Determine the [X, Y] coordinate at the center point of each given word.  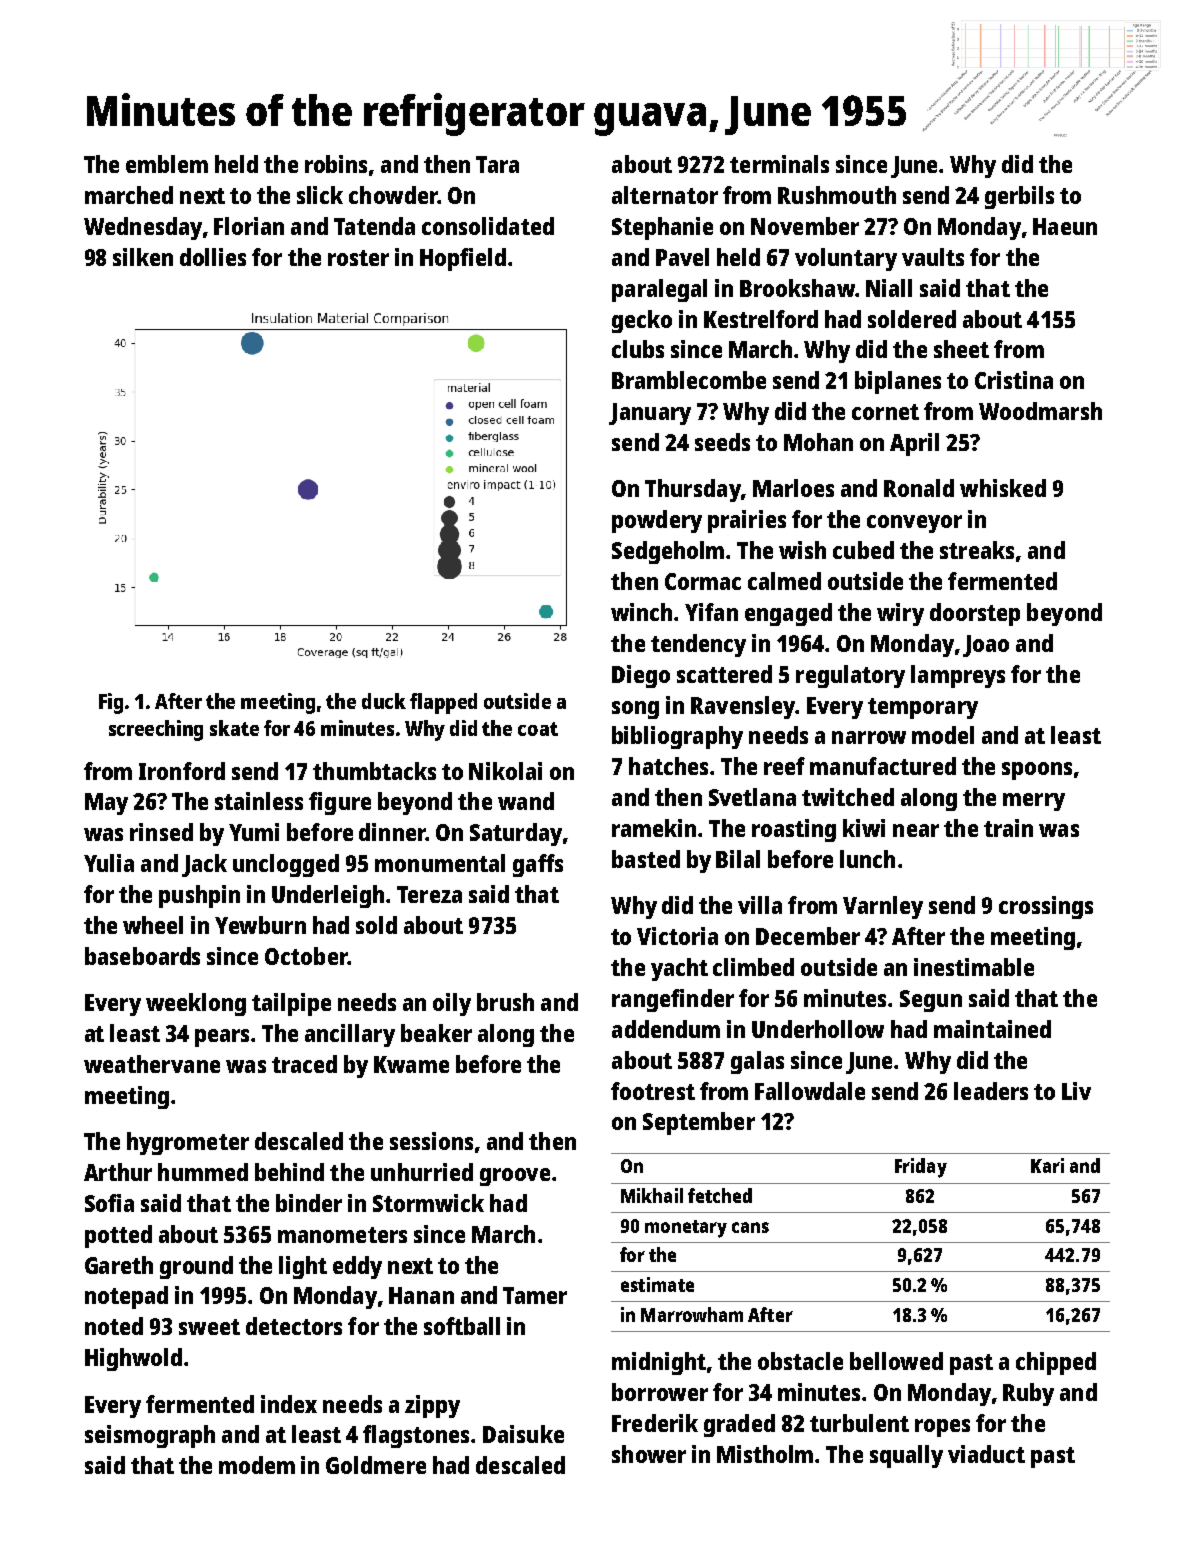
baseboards [142, 956]
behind [289, 1172]
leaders [991, 1091]
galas [757, 1062]
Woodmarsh [1040, 411]
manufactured [883, 766]
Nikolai [505, 771]
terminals [779, 164]
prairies [747, 521]
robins [336, 164]
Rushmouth [837, 195]
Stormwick [428, 1203]
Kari [1047, 1165]
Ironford [182, 771]
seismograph [150, 1436]
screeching [156, 730]
